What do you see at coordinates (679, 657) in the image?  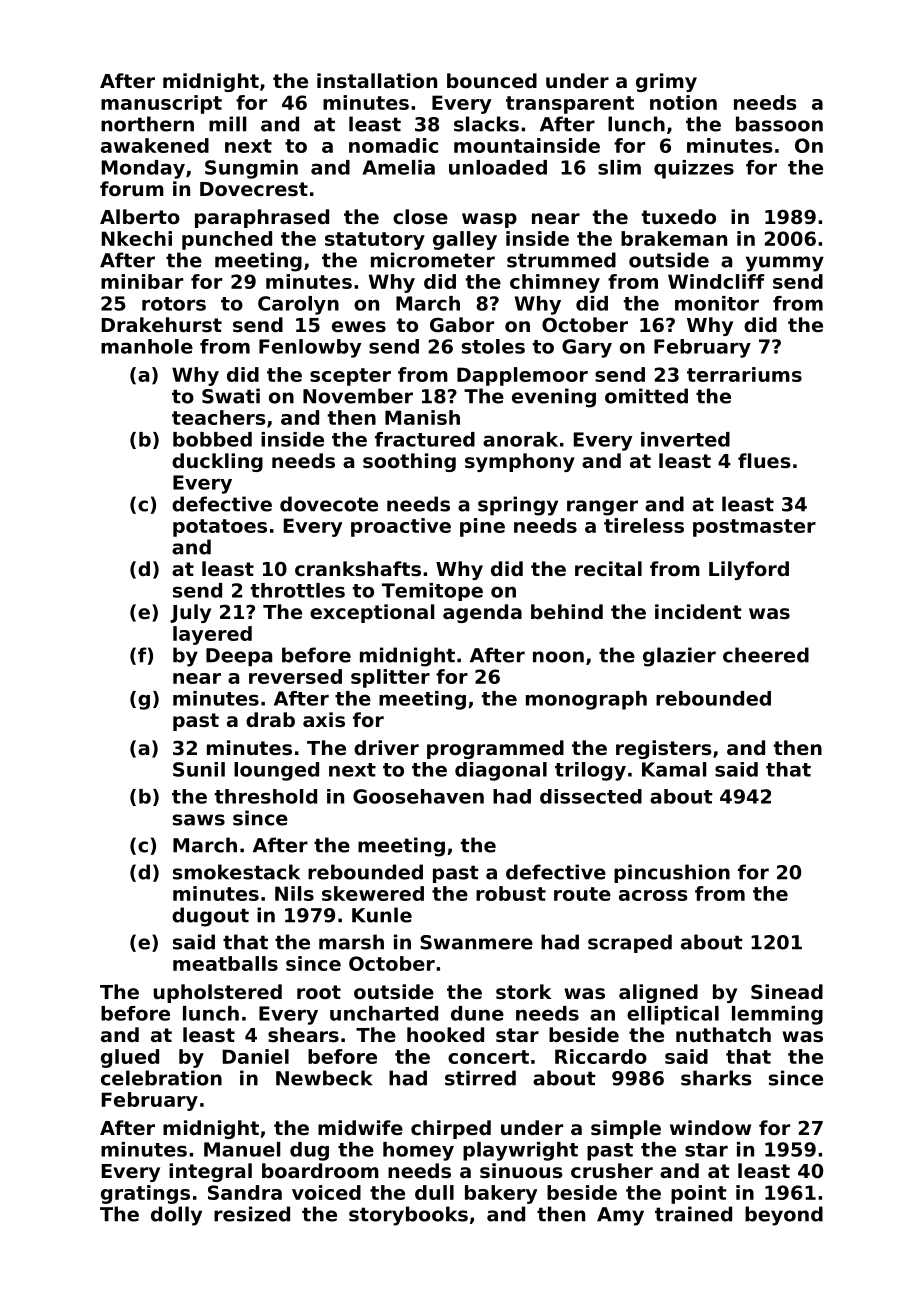 I see `glazier` at bounding box center [679, 657].
